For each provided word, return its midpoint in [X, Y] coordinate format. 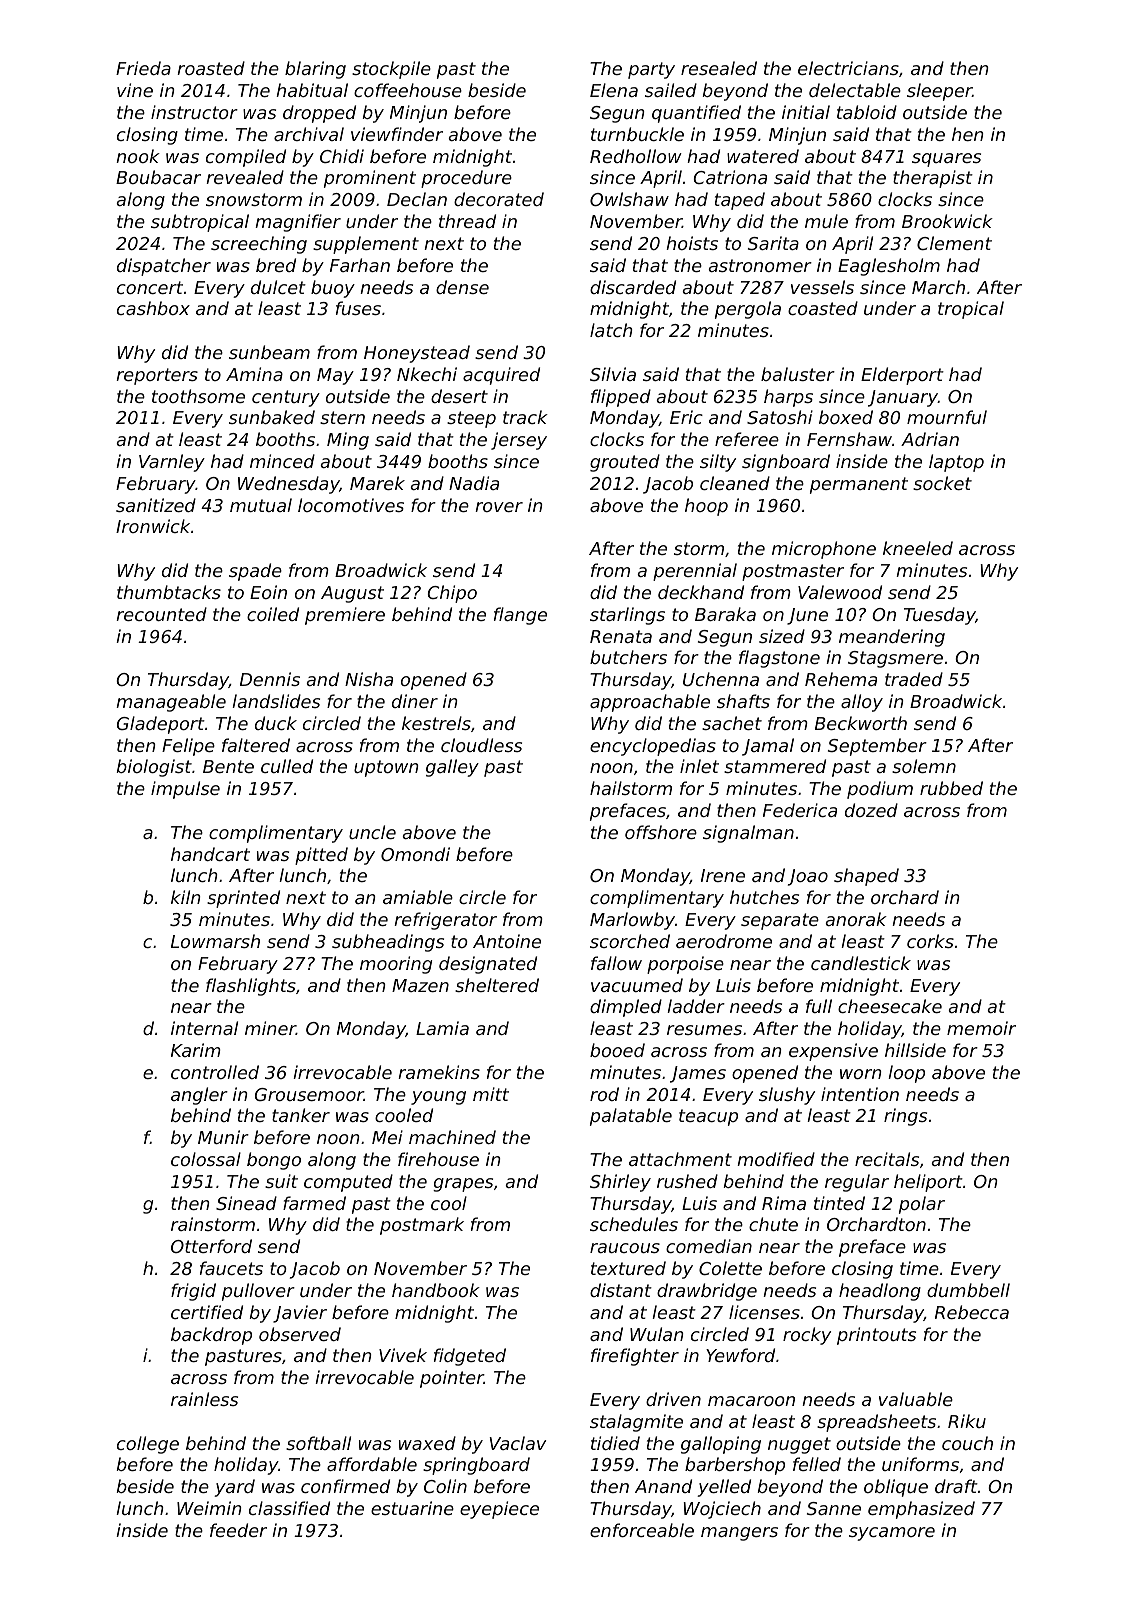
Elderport [902, 376]
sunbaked [272, 417]
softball [318, 1443]
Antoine [507, 941]
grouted [625, 463]
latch [611, 330]
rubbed [951, 788]
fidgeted [470, 1357]
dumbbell [968, 1290]
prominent [370, 179]
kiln [186, 897]
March [938, 287]
